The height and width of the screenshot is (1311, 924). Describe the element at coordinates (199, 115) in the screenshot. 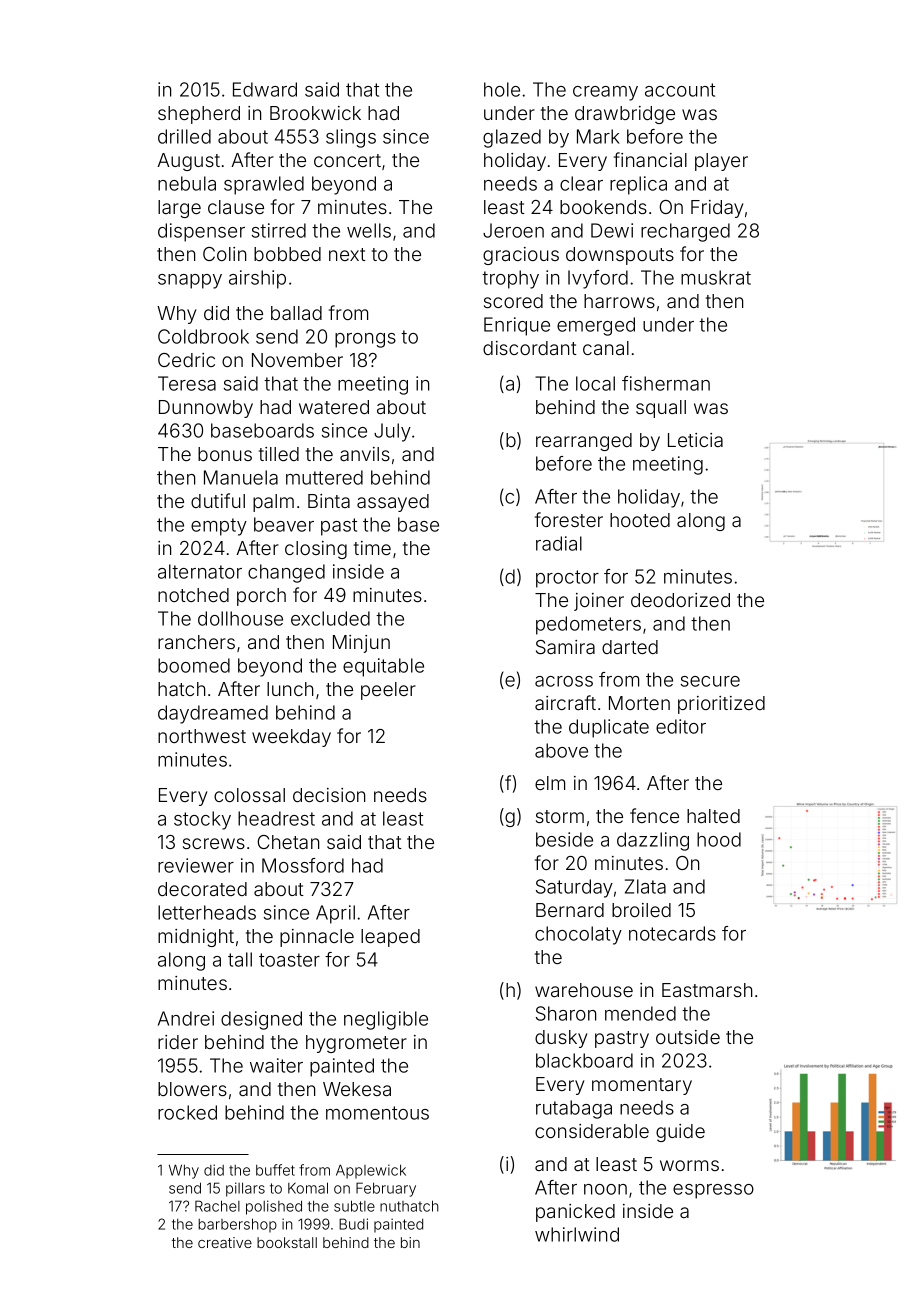

I see `shepherd` at that location.
